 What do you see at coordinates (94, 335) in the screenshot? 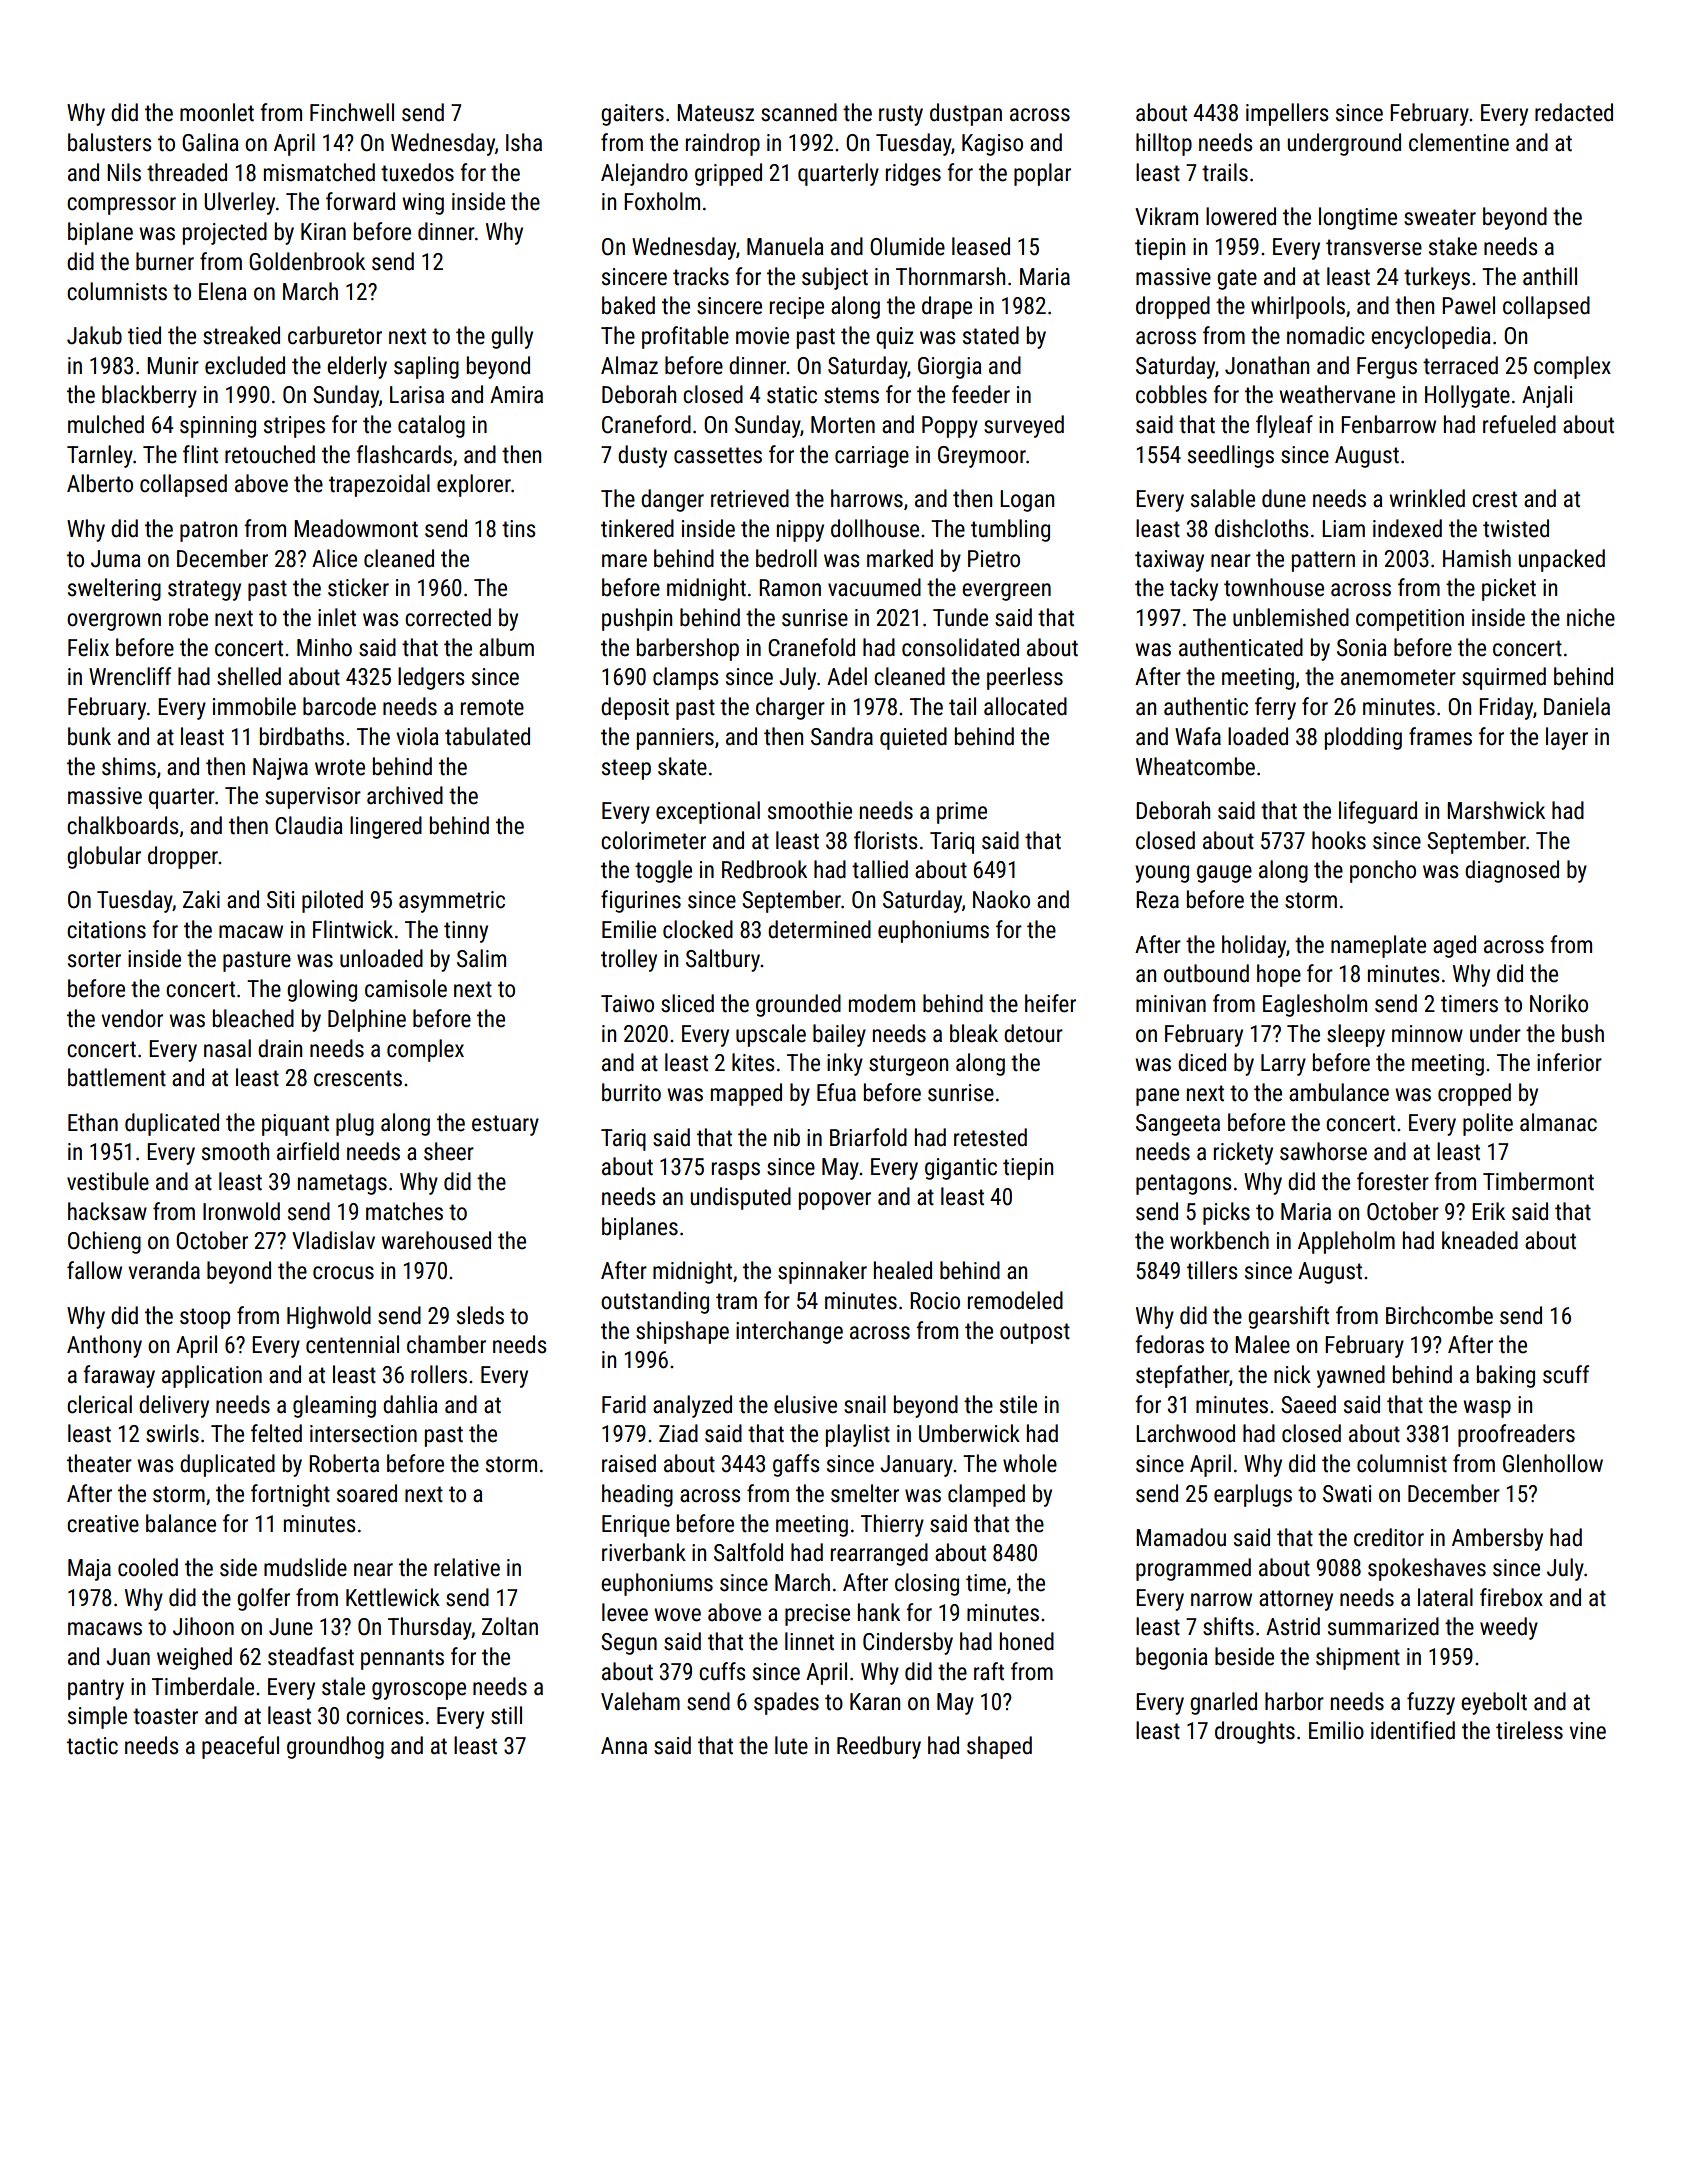
I see `Jakub` at bounding box center [94, 335].
